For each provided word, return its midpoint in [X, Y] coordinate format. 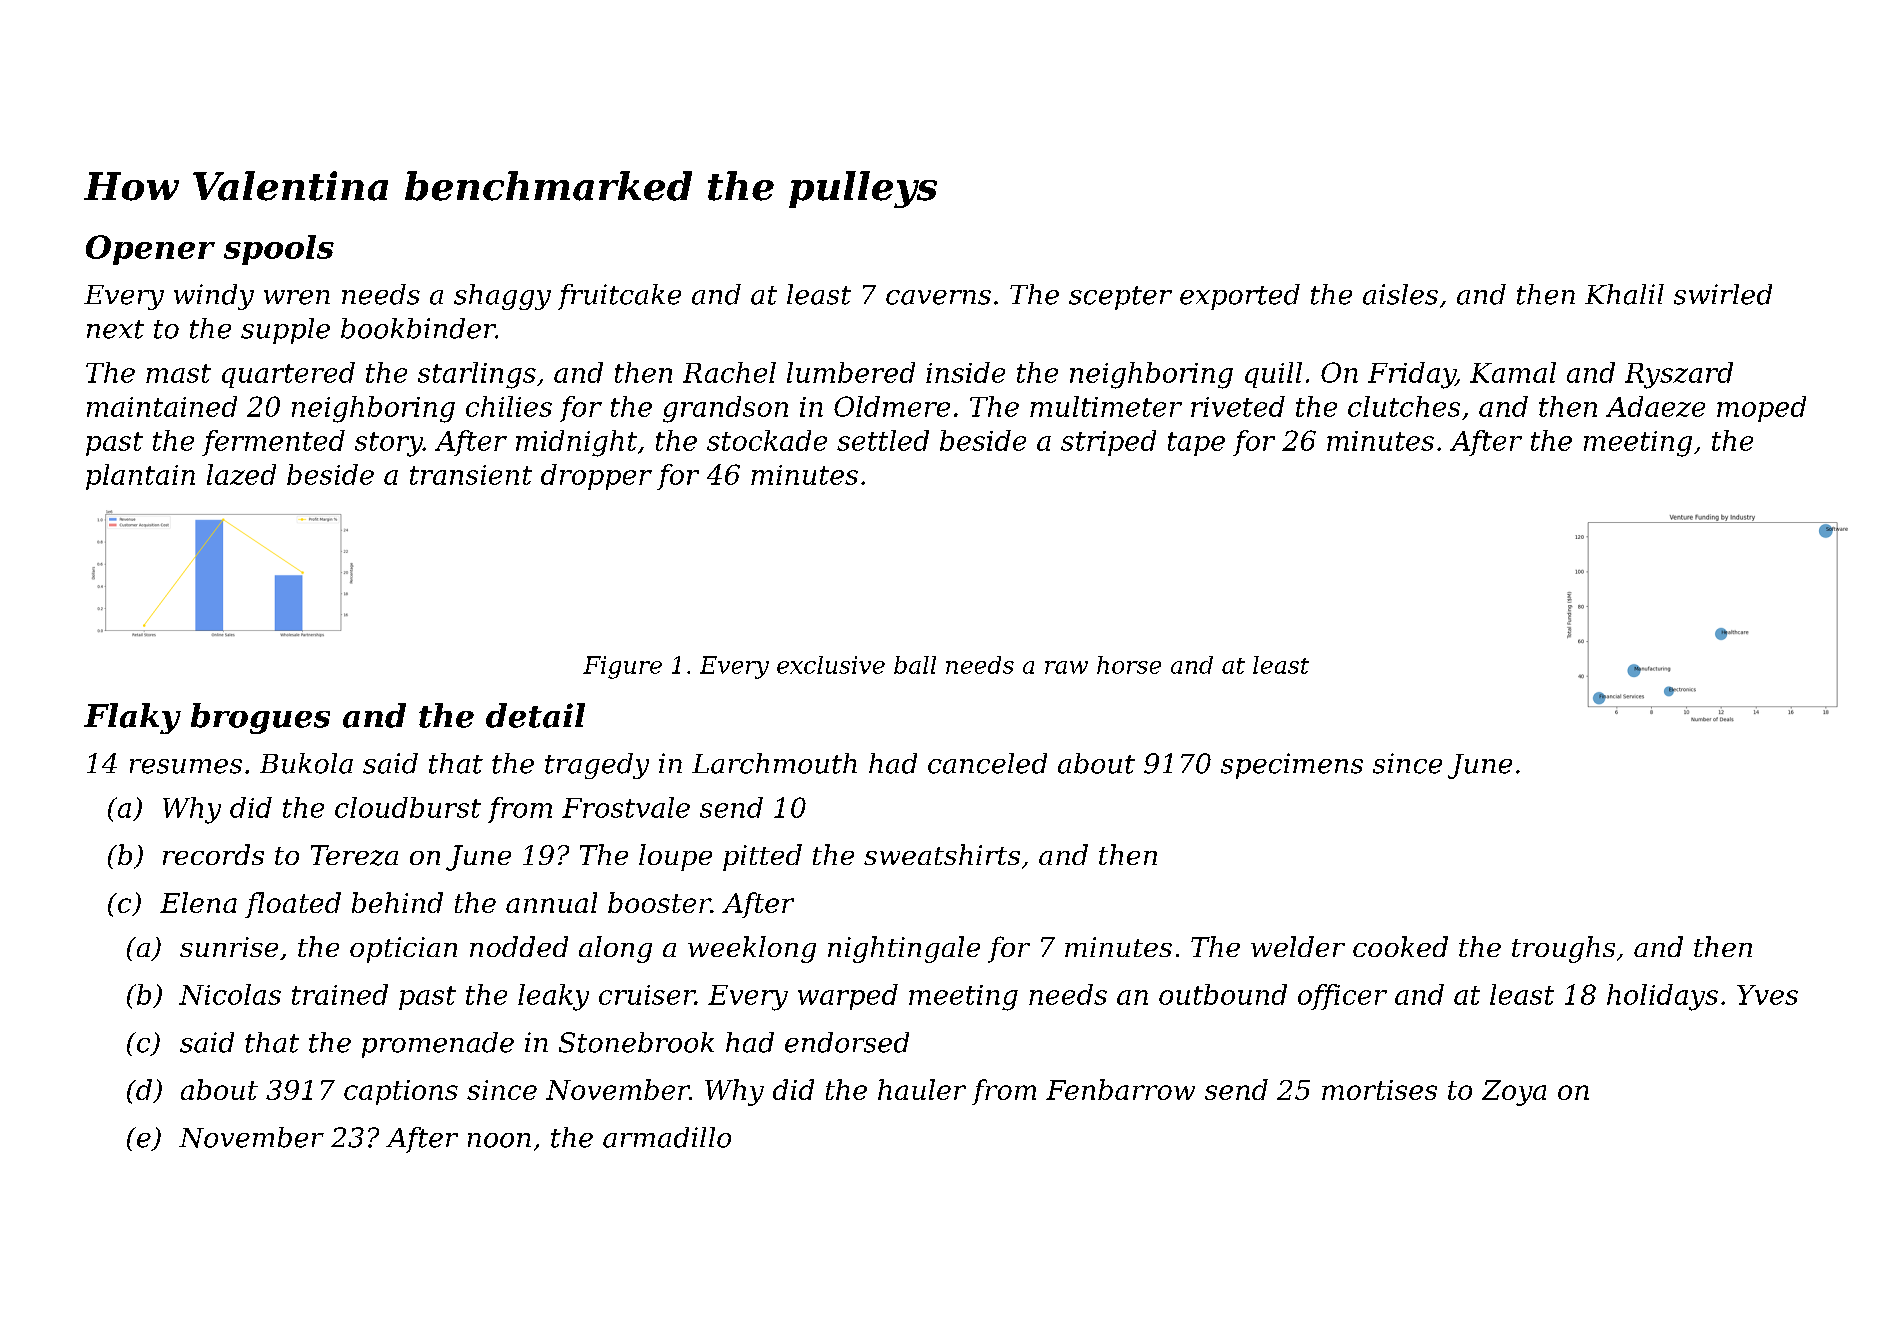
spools [279, 250]
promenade [438, 1045]
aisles [1400, 294]
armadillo [667, 1137]
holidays [1662, 997]
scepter [1120, 298]
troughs [1563, 949]
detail [535, 715]
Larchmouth [774, 763]
